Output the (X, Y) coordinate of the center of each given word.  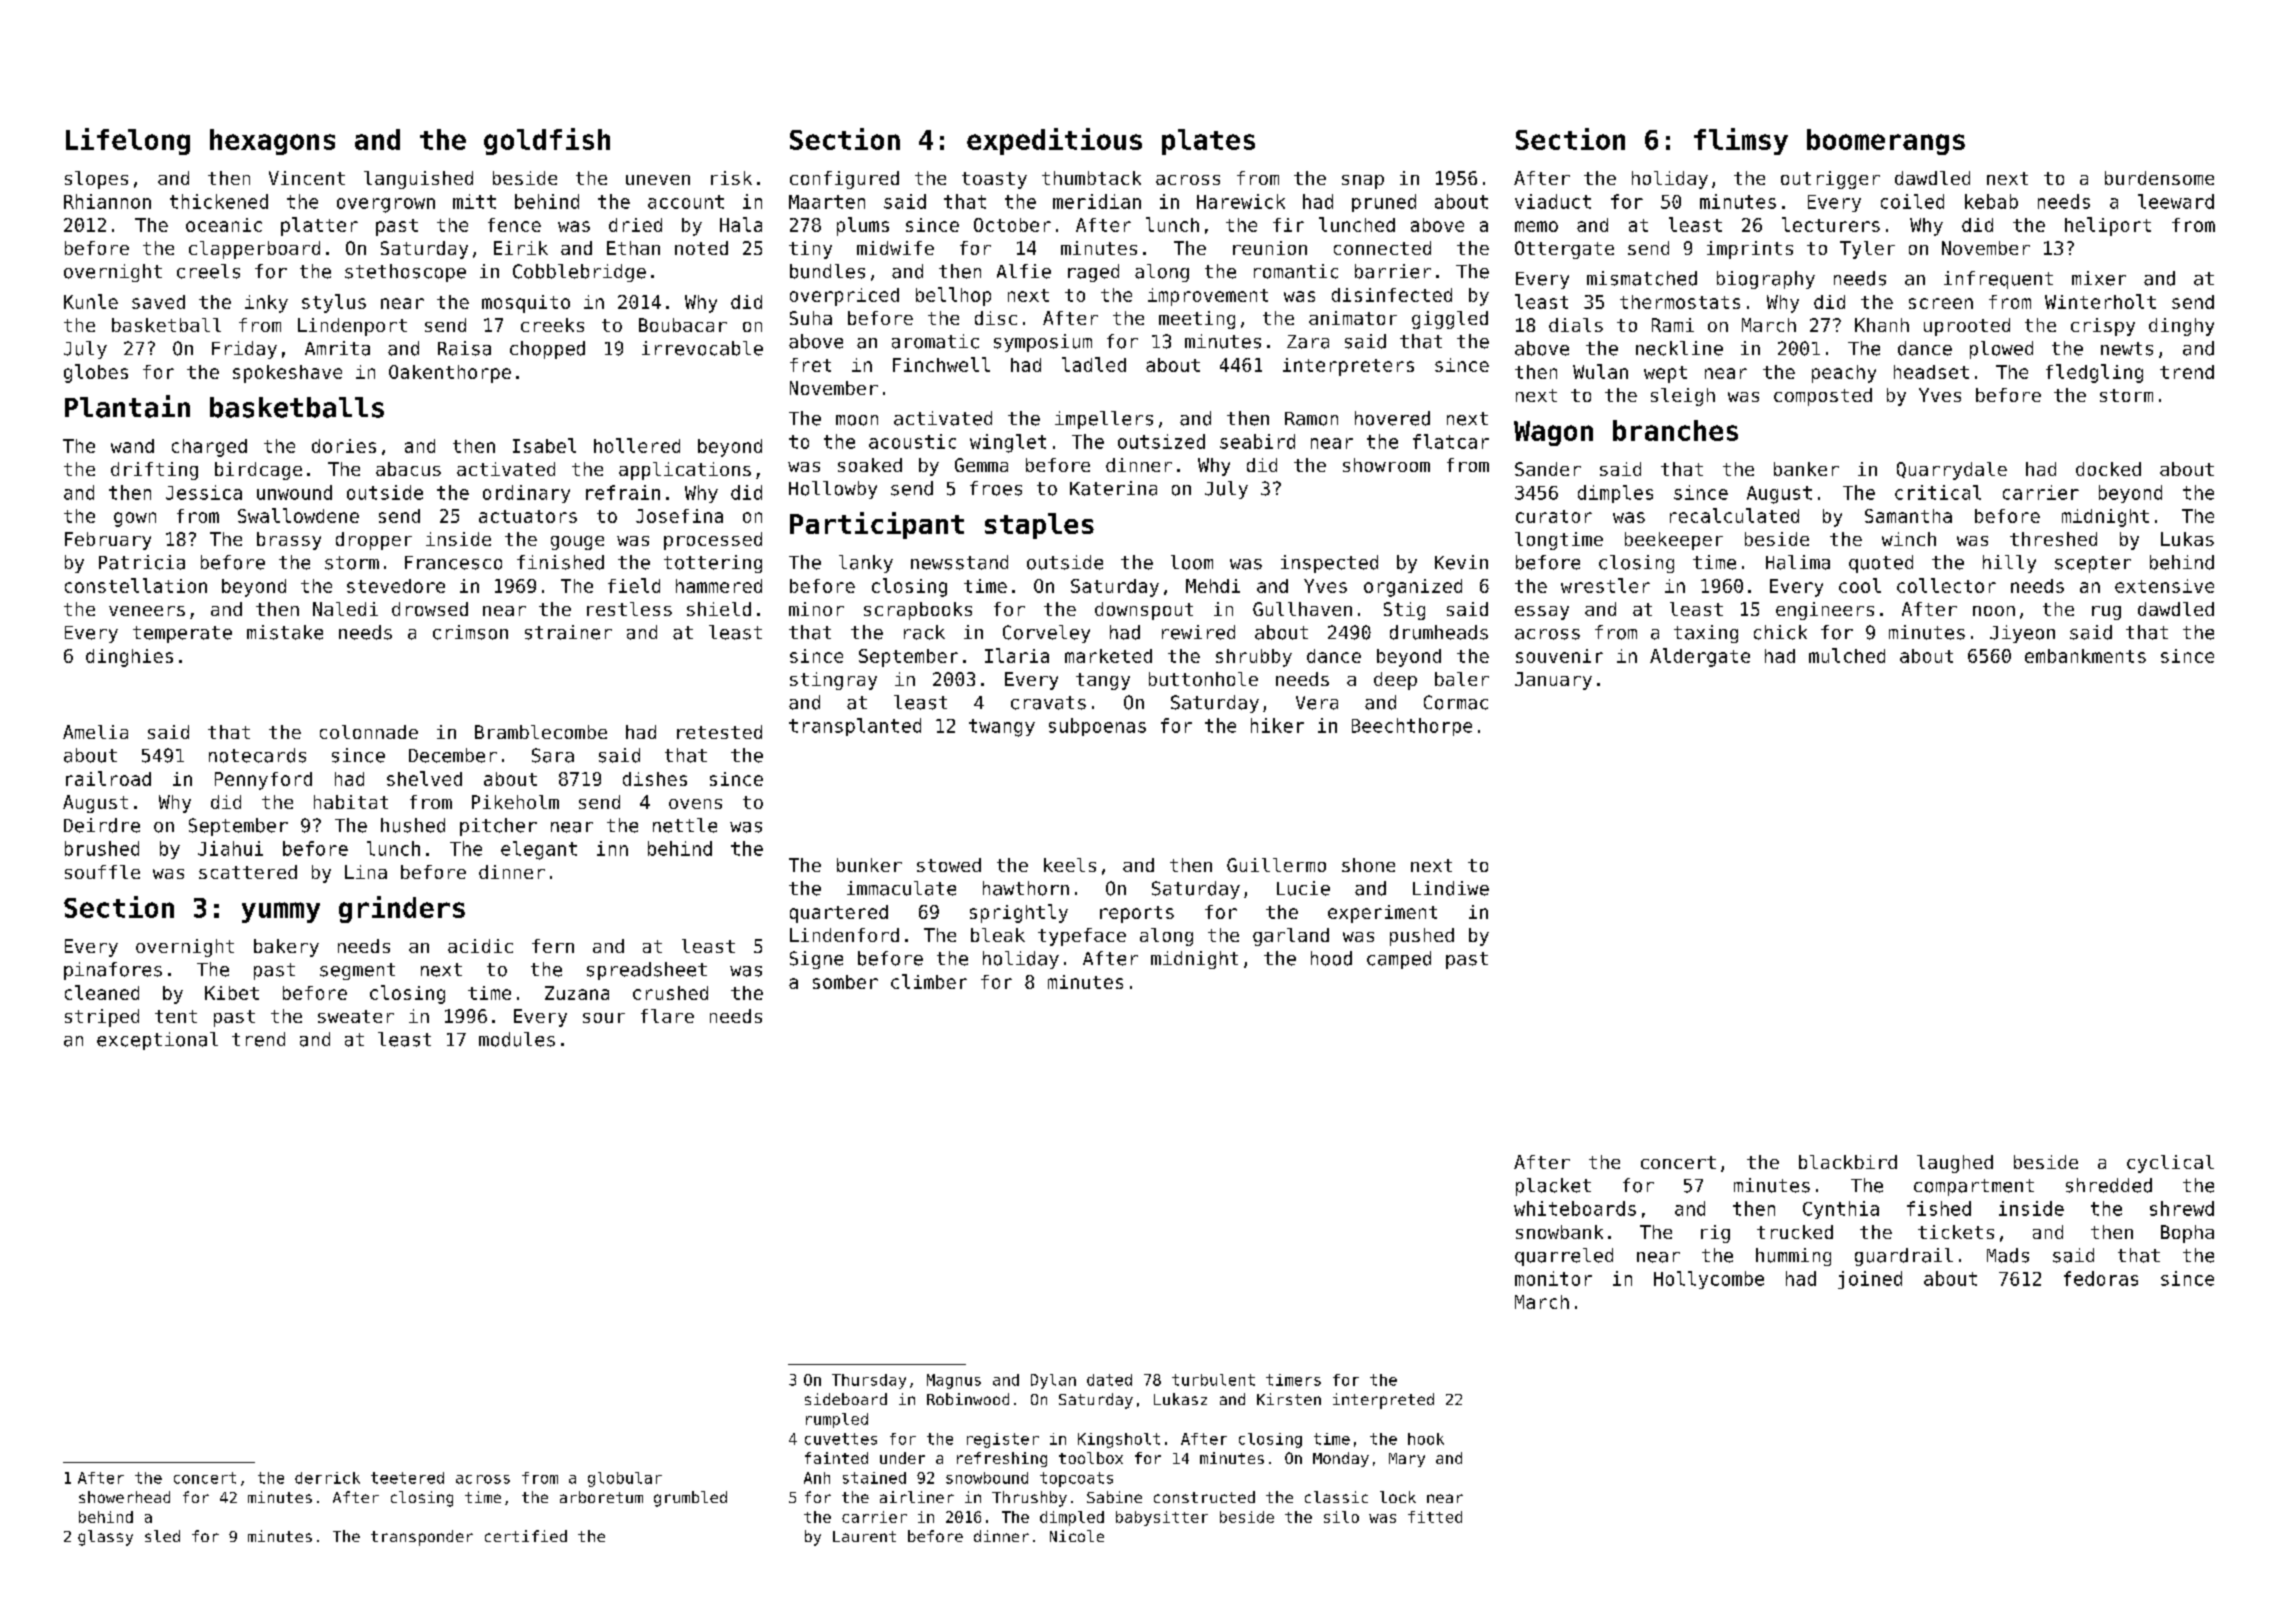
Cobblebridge (579, 273)
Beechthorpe (1412, 727)
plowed (2001, 350)
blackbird (1848, 1162)
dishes (655, 779)
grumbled (690, 1499)
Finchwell (941, 364)
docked (2108, 469)
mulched (1847, 655)
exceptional (157, 1041)
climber (929, 981)
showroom (1386, 465)
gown (135, 519)
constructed (1204, 1497)
